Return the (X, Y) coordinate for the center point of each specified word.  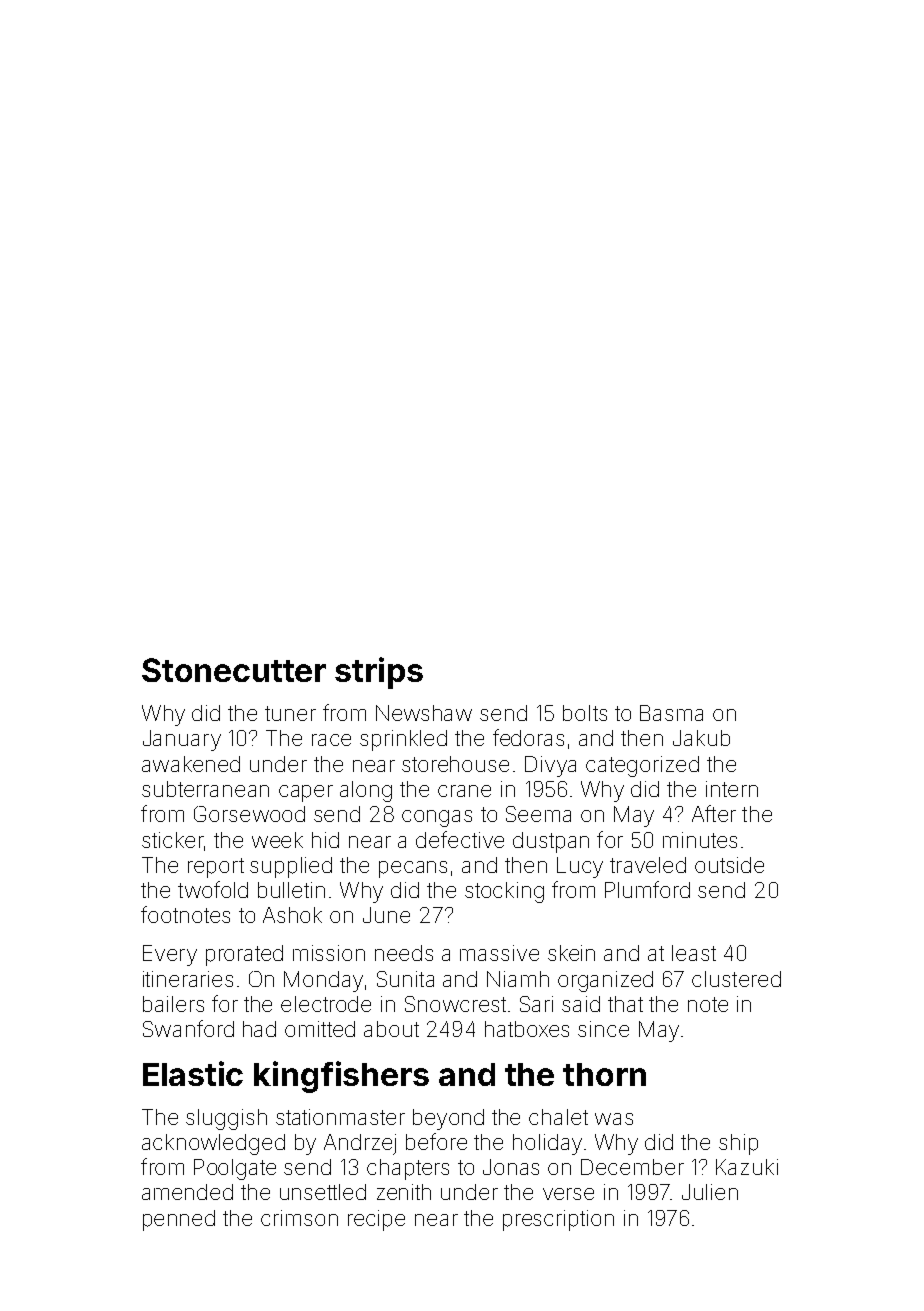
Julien (710, 1192)
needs (404, 953)
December (632, 1167)
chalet (558, 1117)
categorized (642, 766)
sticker (173, 840)
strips (379, 673)
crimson (299, 1218)
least (694, 953)
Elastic (193, 1073)
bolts (585, 713)
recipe (376, 1220)
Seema (538, 814)
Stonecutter (234, 670)
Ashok (292, 915)
